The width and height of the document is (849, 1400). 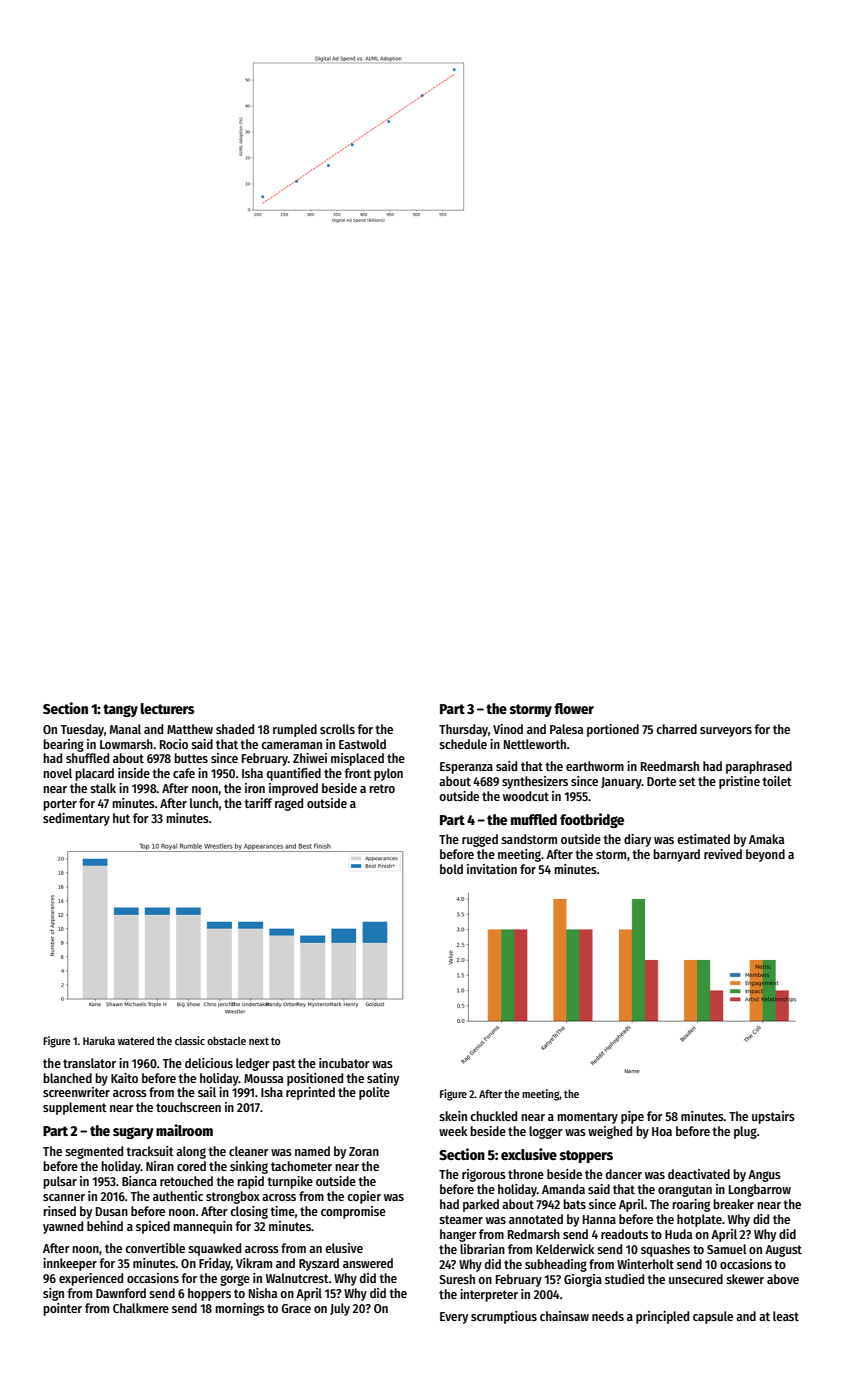 I want to click on elusive, so click(x=344, y=1248).
